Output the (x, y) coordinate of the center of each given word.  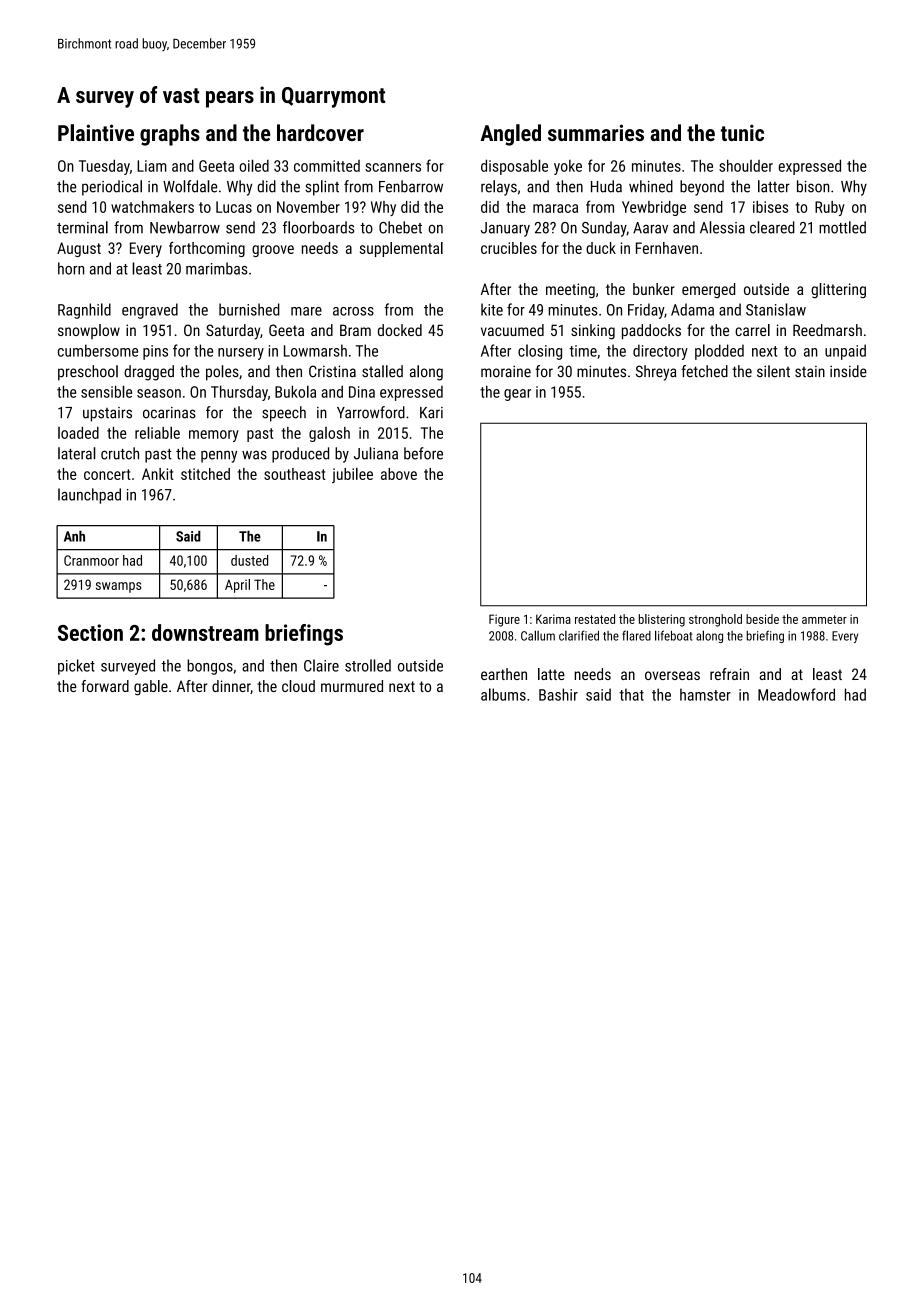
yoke (568, 167)
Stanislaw (776, 309)
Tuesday (104, 167)
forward (105, 686)
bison (813, 186)
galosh (329, 434)
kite (492, 309)
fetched (704, 371)
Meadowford (796, 694)
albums (503, 694)
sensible (106, 391)
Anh (74, 536)
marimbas (217, 268)
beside (762, 619)
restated (595, 619)
